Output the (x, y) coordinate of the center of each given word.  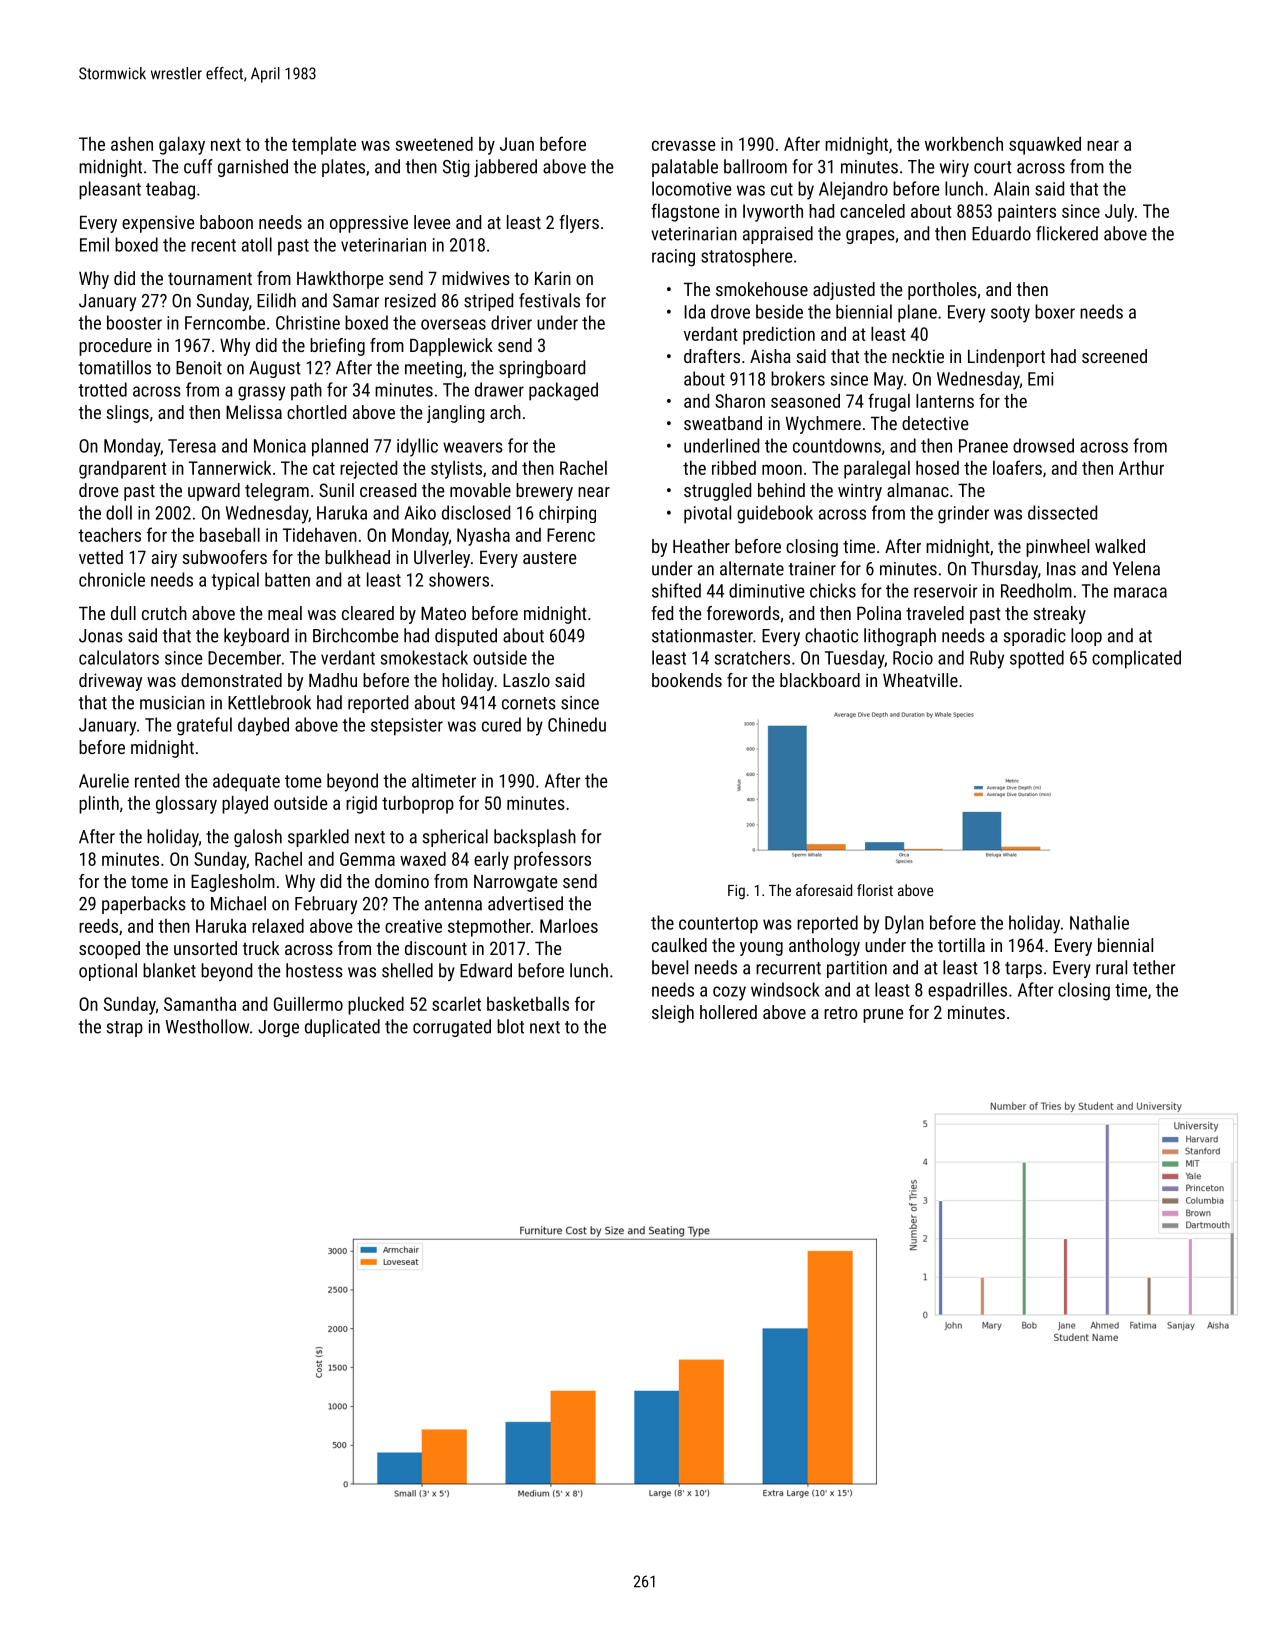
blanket (169, 970)
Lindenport (1006, 358)
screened (1114, 356)
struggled (717, 492)
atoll (257, 244)
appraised (778, 235)
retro (840, 1013)
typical (235, 581)
